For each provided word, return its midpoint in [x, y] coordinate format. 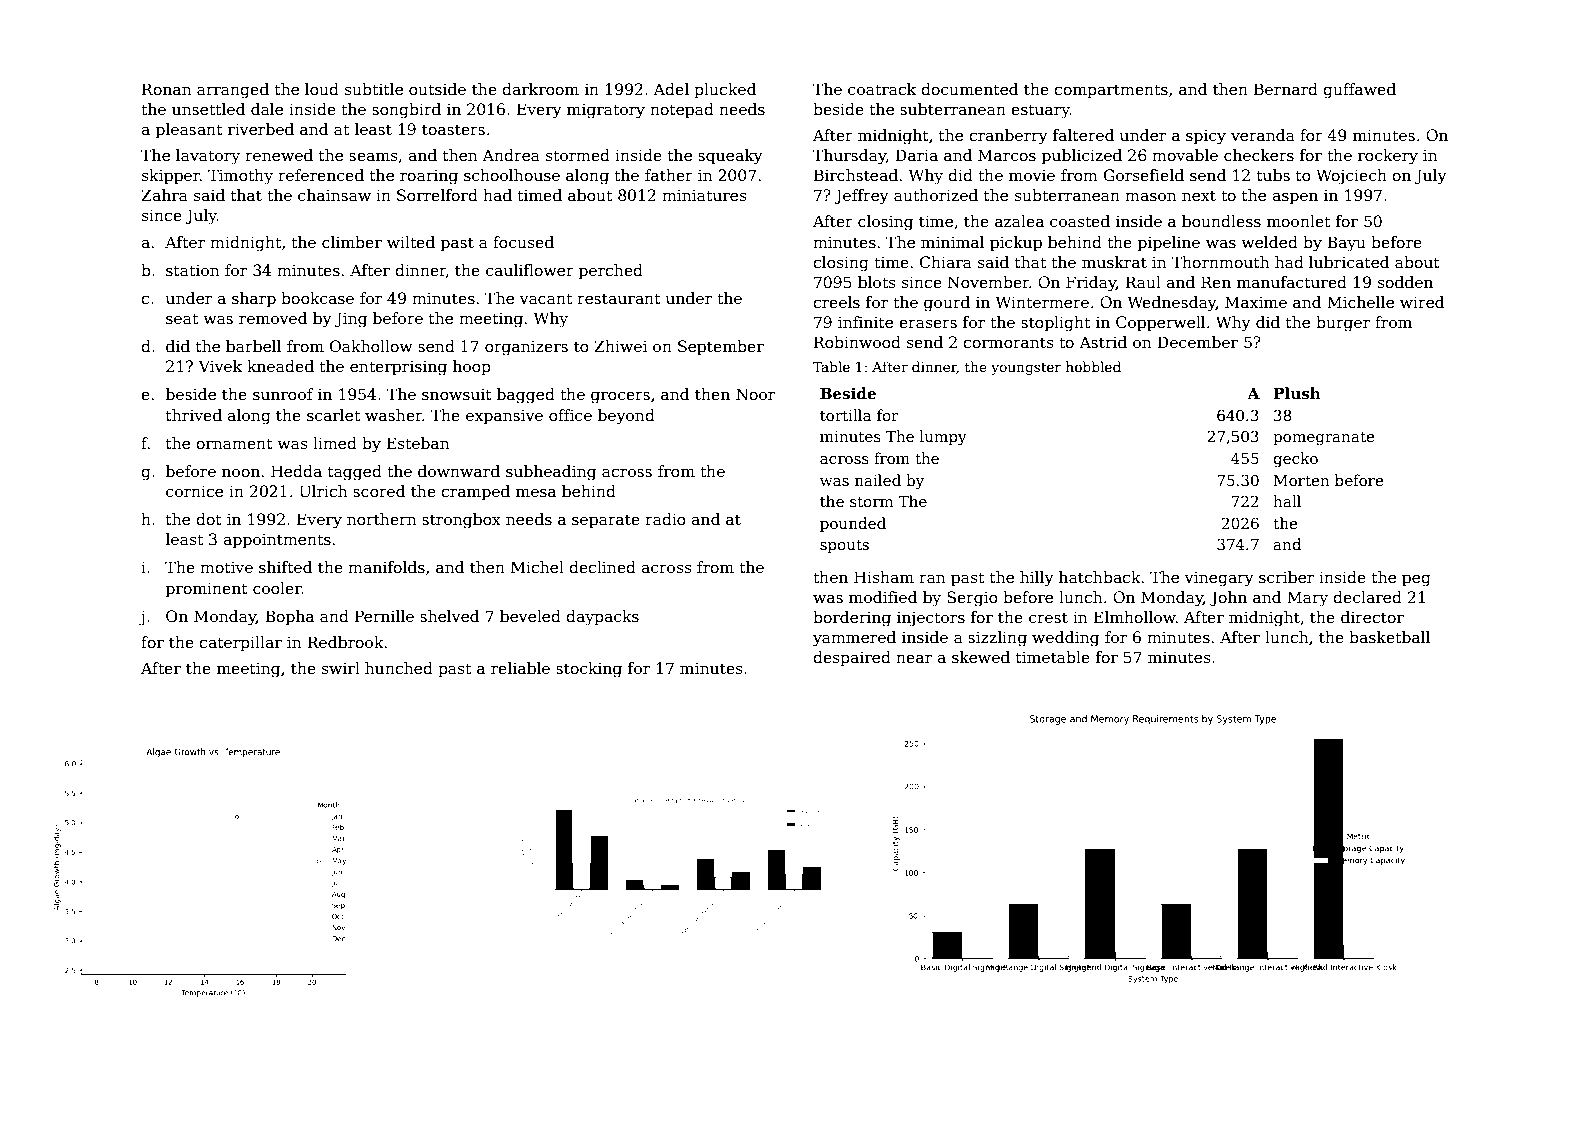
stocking [589, 670]
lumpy [943, 438]
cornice [194, 491]
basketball [1389, 637]
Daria [916, 155]
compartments [1111, 91]
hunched [399, 668]
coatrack [882, 89]
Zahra [164, 195]
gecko [1295, 460]
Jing [351, 320]
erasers [928, 323]
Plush [1297, 393]
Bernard [1286, 89]
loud [322, 89]
